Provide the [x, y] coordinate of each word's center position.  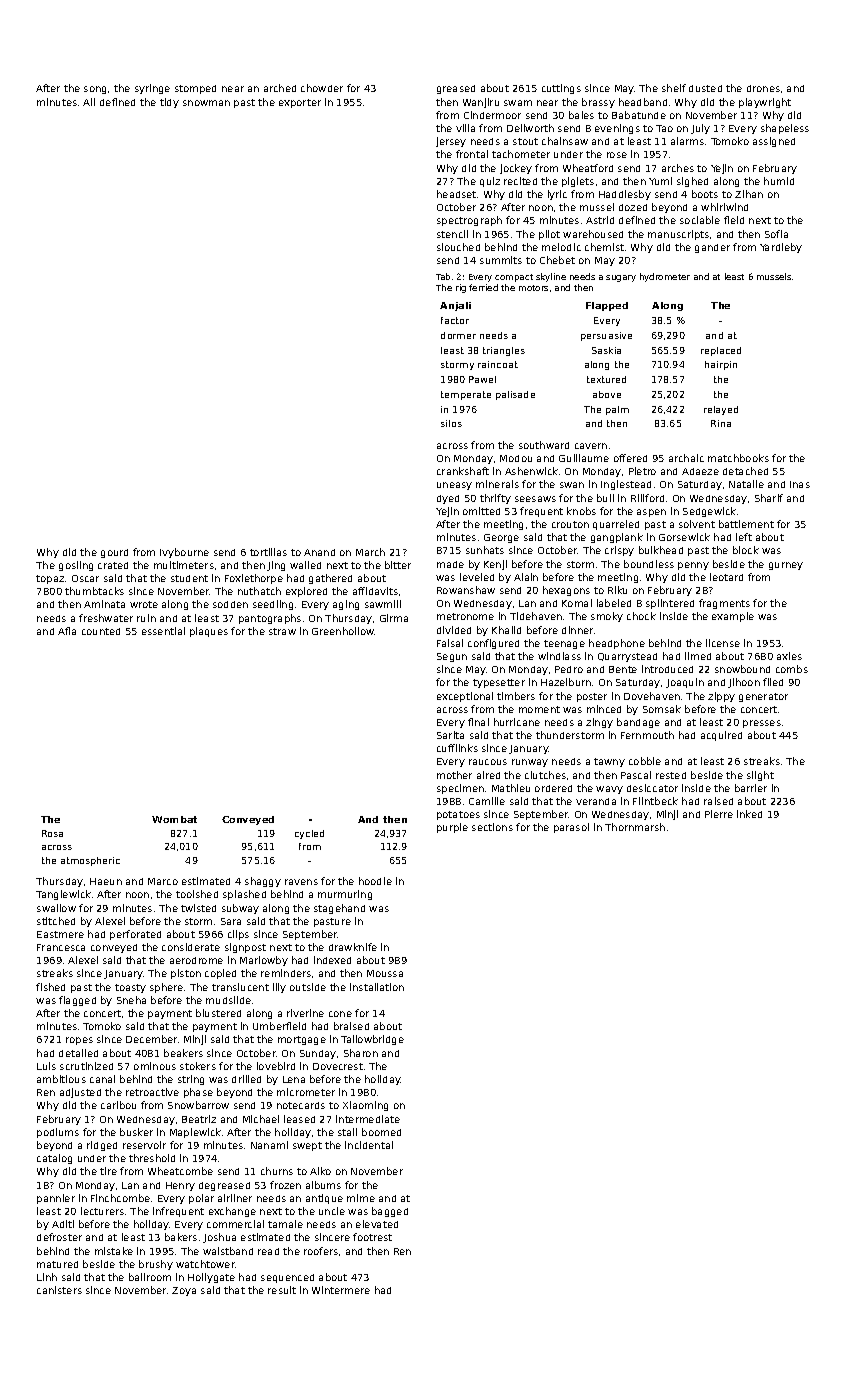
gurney [786, 566]
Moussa [385, 973]
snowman [206, 103]
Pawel [482, 379]
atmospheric [90, 861]
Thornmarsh [635, 827]
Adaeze [700, 471]
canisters [59, 1290]
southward [544, 445]
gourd [114, 553]
